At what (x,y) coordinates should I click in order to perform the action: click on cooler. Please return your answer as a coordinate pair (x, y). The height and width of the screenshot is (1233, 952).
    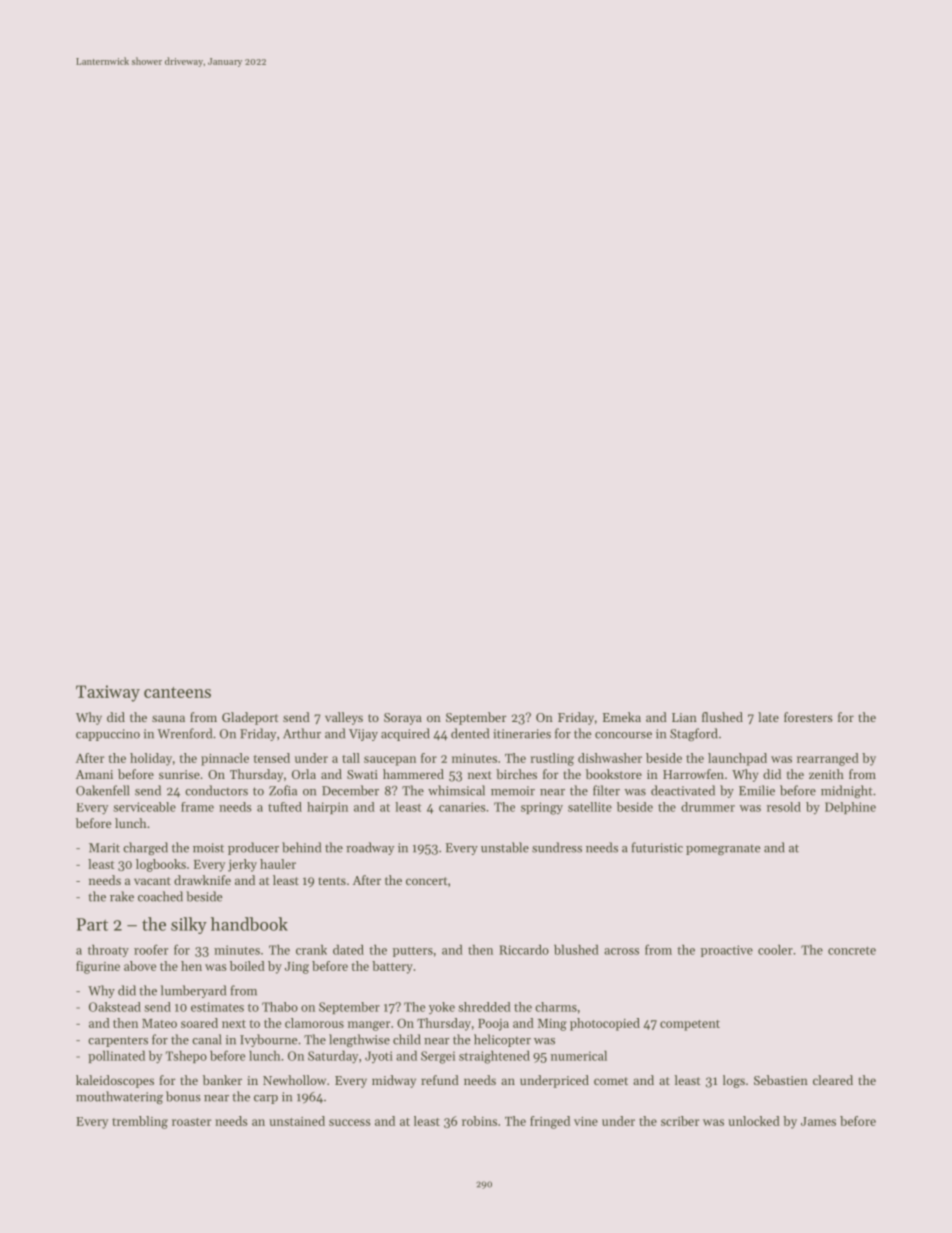
    Looking at the image, I should click on (775, 949).
